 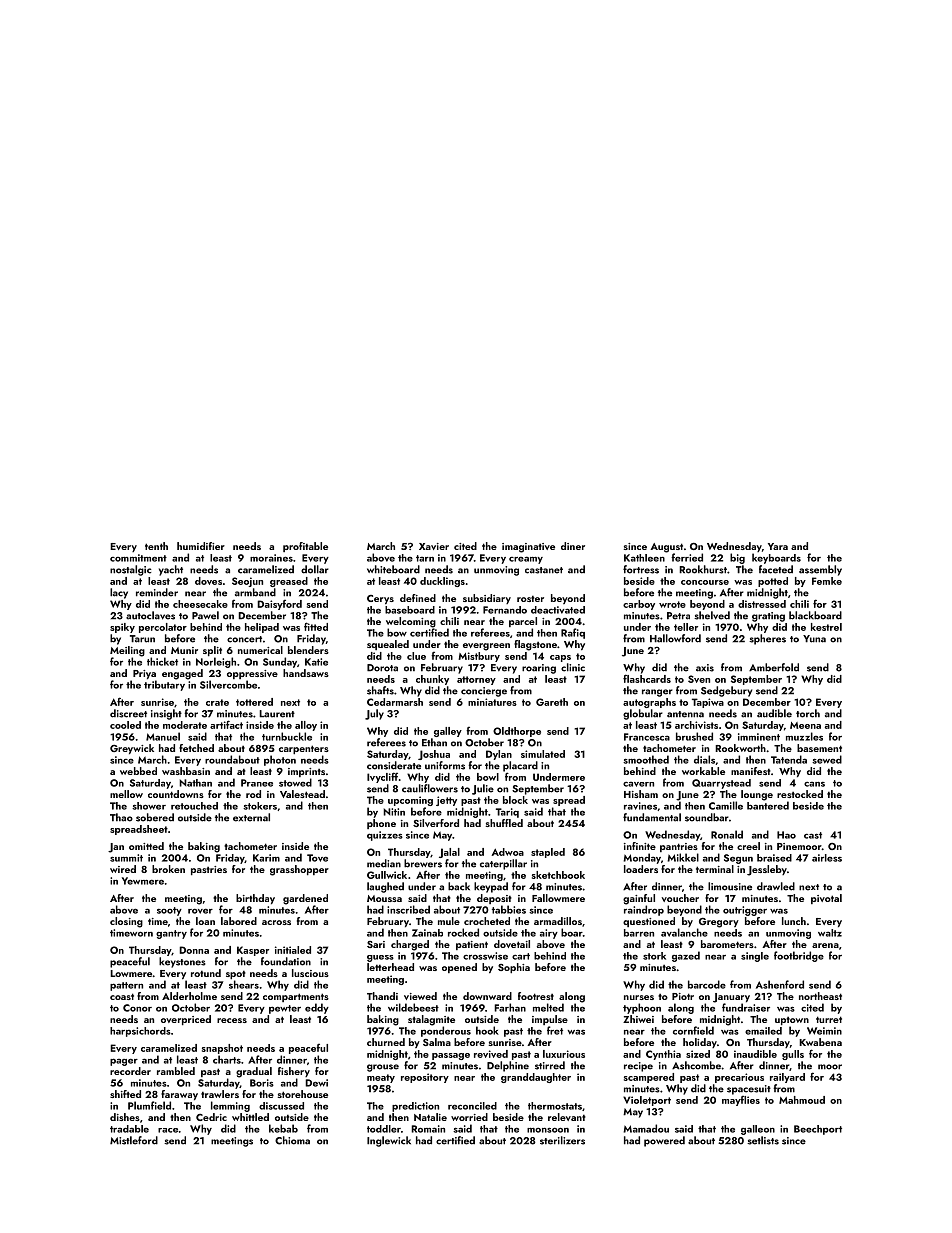 What do you see at coordinates (254, 1072) in the image?
I see `gradual` at bounding box center [254, 1072].
